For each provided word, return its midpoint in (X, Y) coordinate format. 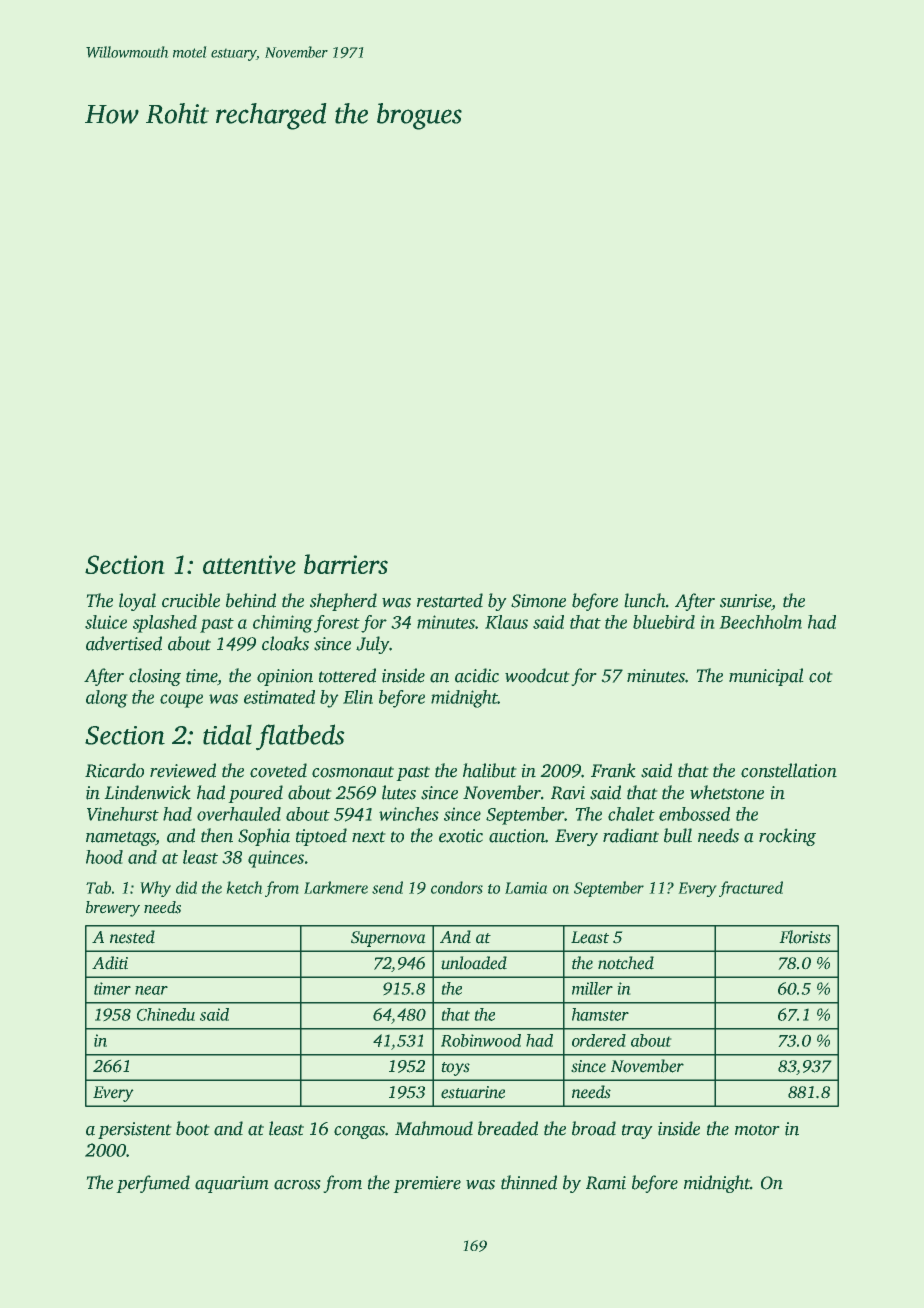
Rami (606, 1183)
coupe (181, 701)
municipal (766, 677)
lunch (645, 600)
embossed (694, 814)
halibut (490, 770)
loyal (137, 602)
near (151, 990)
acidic (477, 675)
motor (757, 1130)
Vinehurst (123, 814)
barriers (346, 564)
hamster (600, 1014)
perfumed (153, 1184)
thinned (529, 1182)
